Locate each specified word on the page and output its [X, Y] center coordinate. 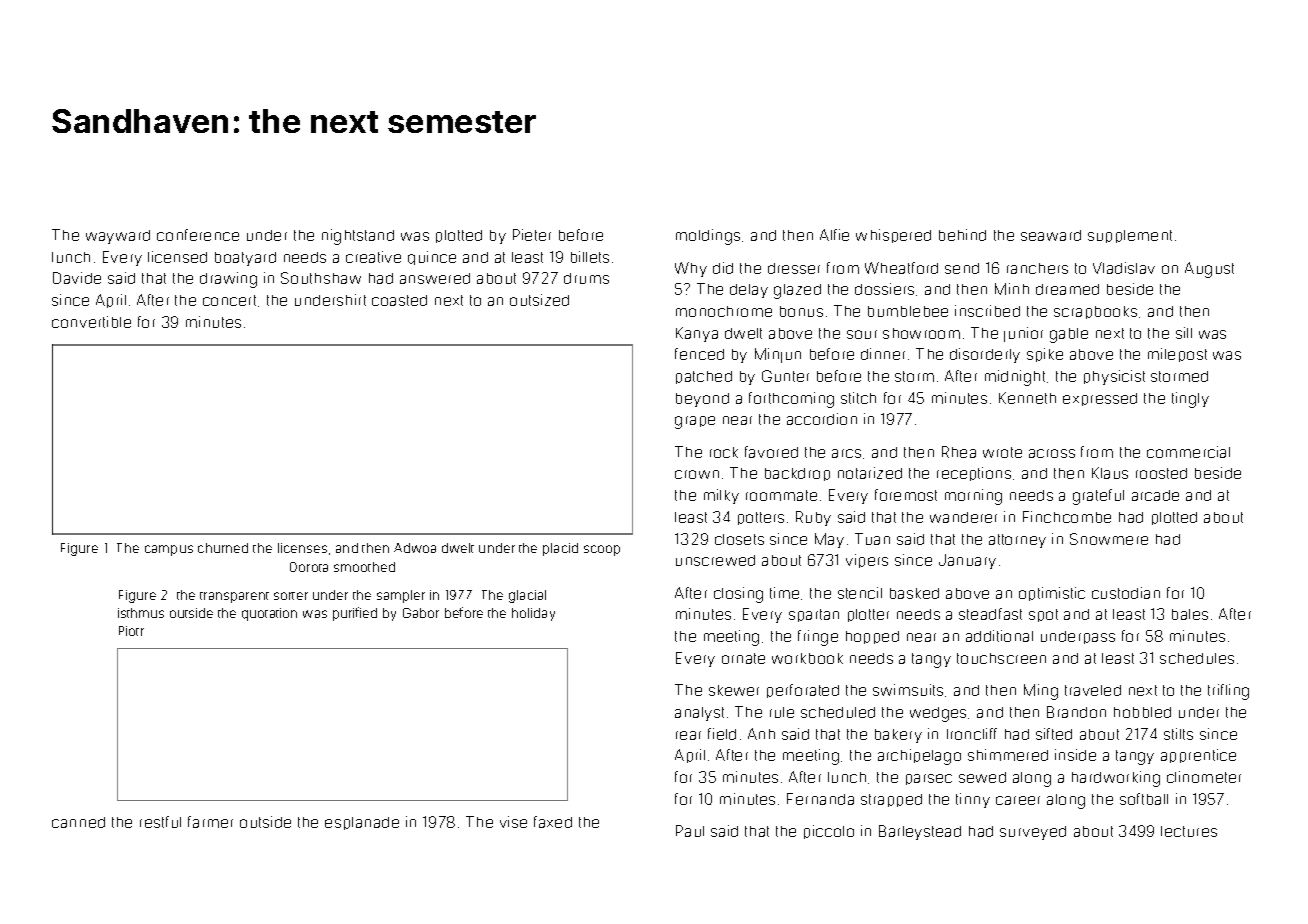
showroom [921, 333]
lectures [1189, 831]
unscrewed [715, 560]
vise [513, 822]
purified [355, 614]
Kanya [697, 334]
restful [160, 822]
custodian [1126, 593]
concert [229, 300]
